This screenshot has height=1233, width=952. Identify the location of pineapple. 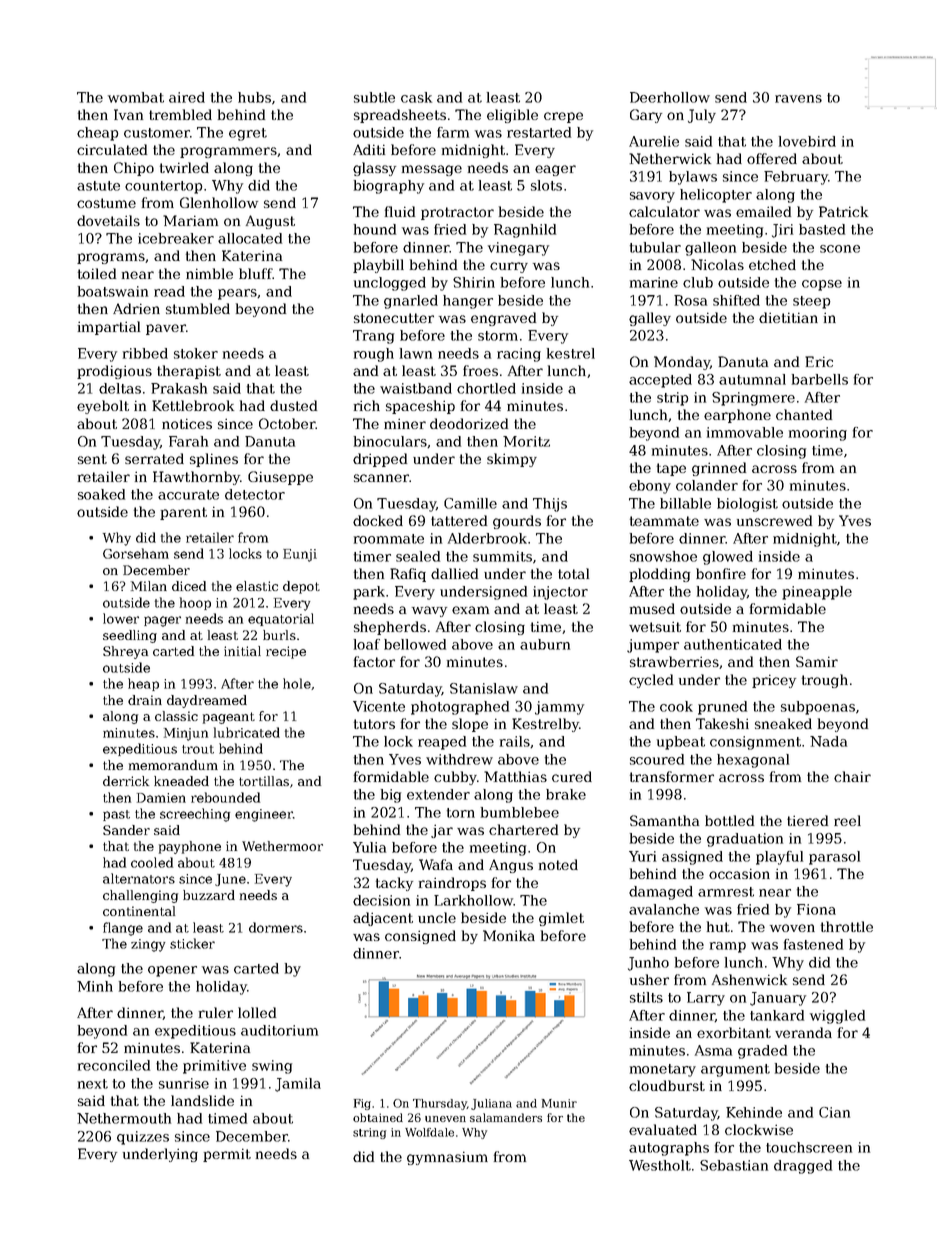
(817, 593).
